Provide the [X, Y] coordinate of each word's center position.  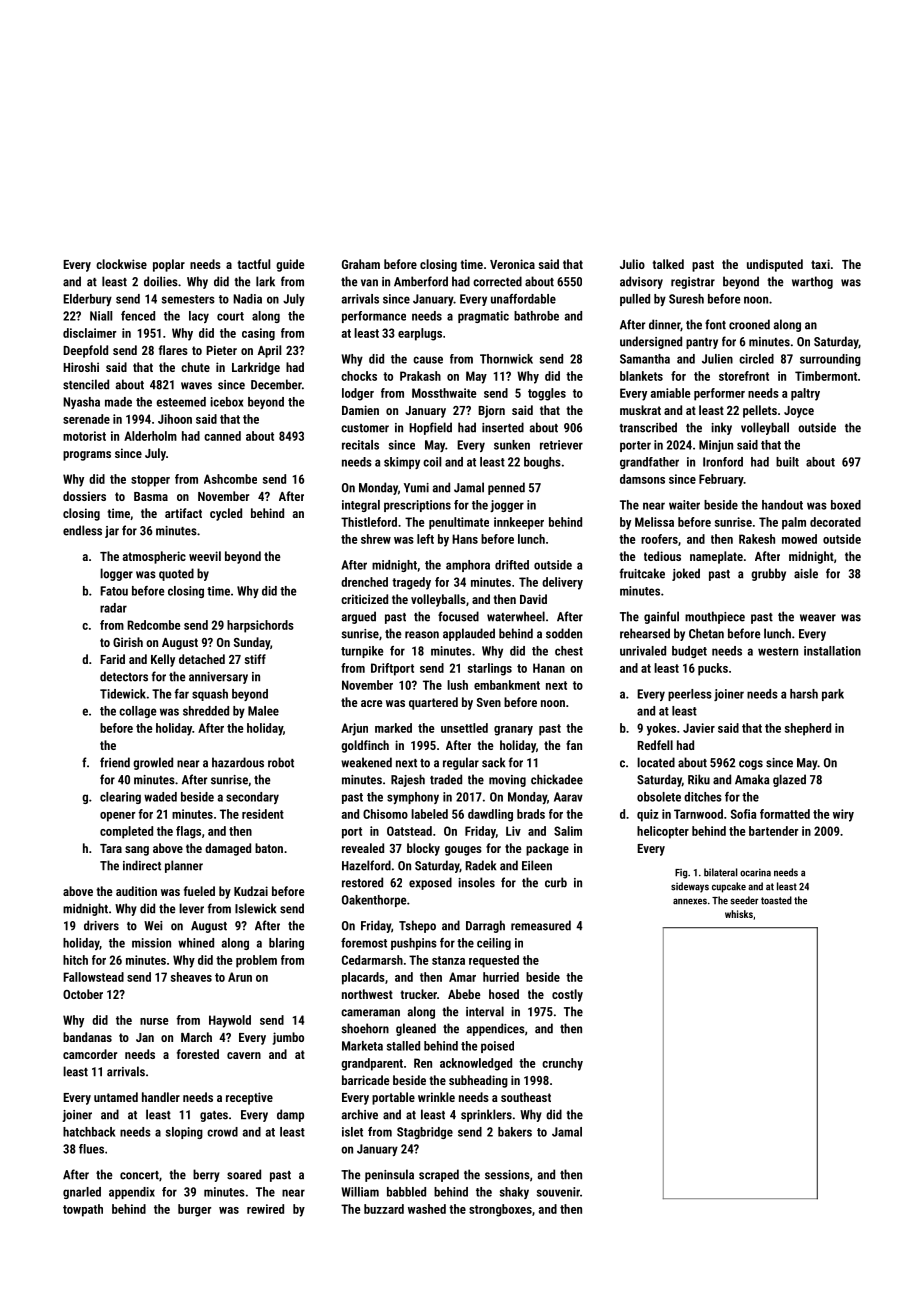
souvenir [558, 1192]
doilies [161, 281]
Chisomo [385, 814]
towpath [83, 1210]
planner [184, 866]
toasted [776, 900]
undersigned [651, 342]
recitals [360, 445]
